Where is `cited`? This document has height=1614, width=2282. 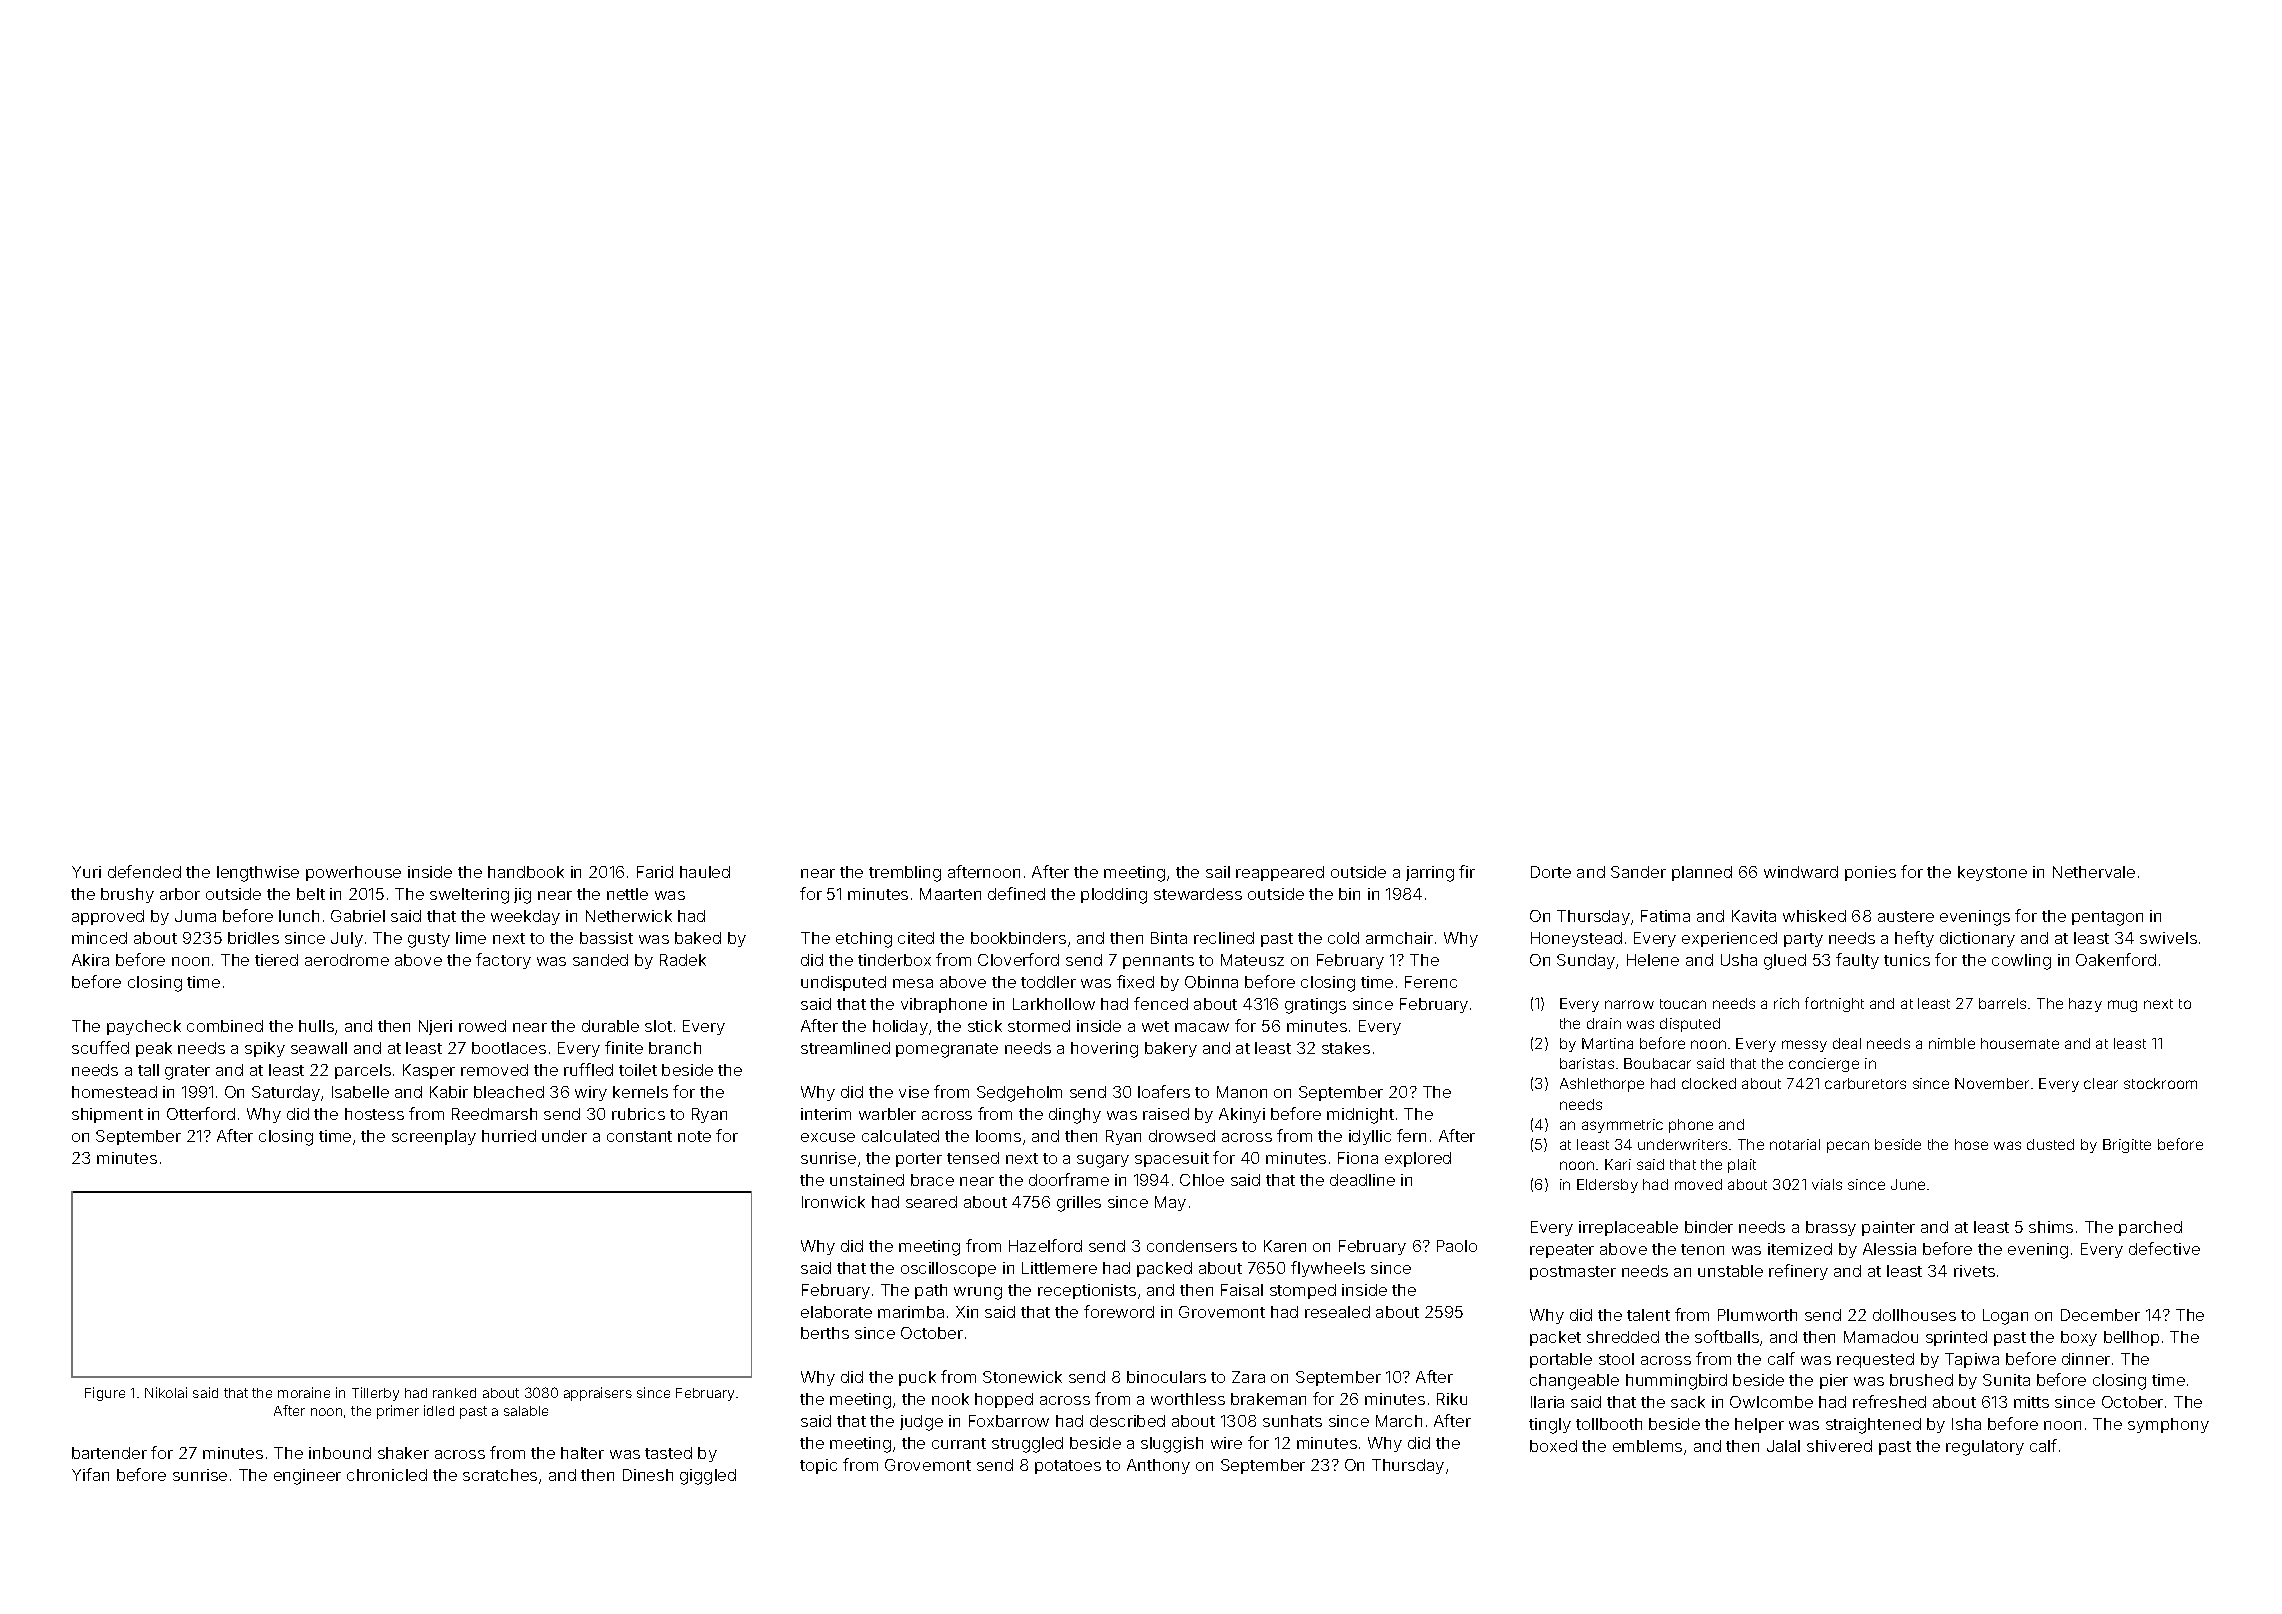 cited is located at coordinates (916, 938).
